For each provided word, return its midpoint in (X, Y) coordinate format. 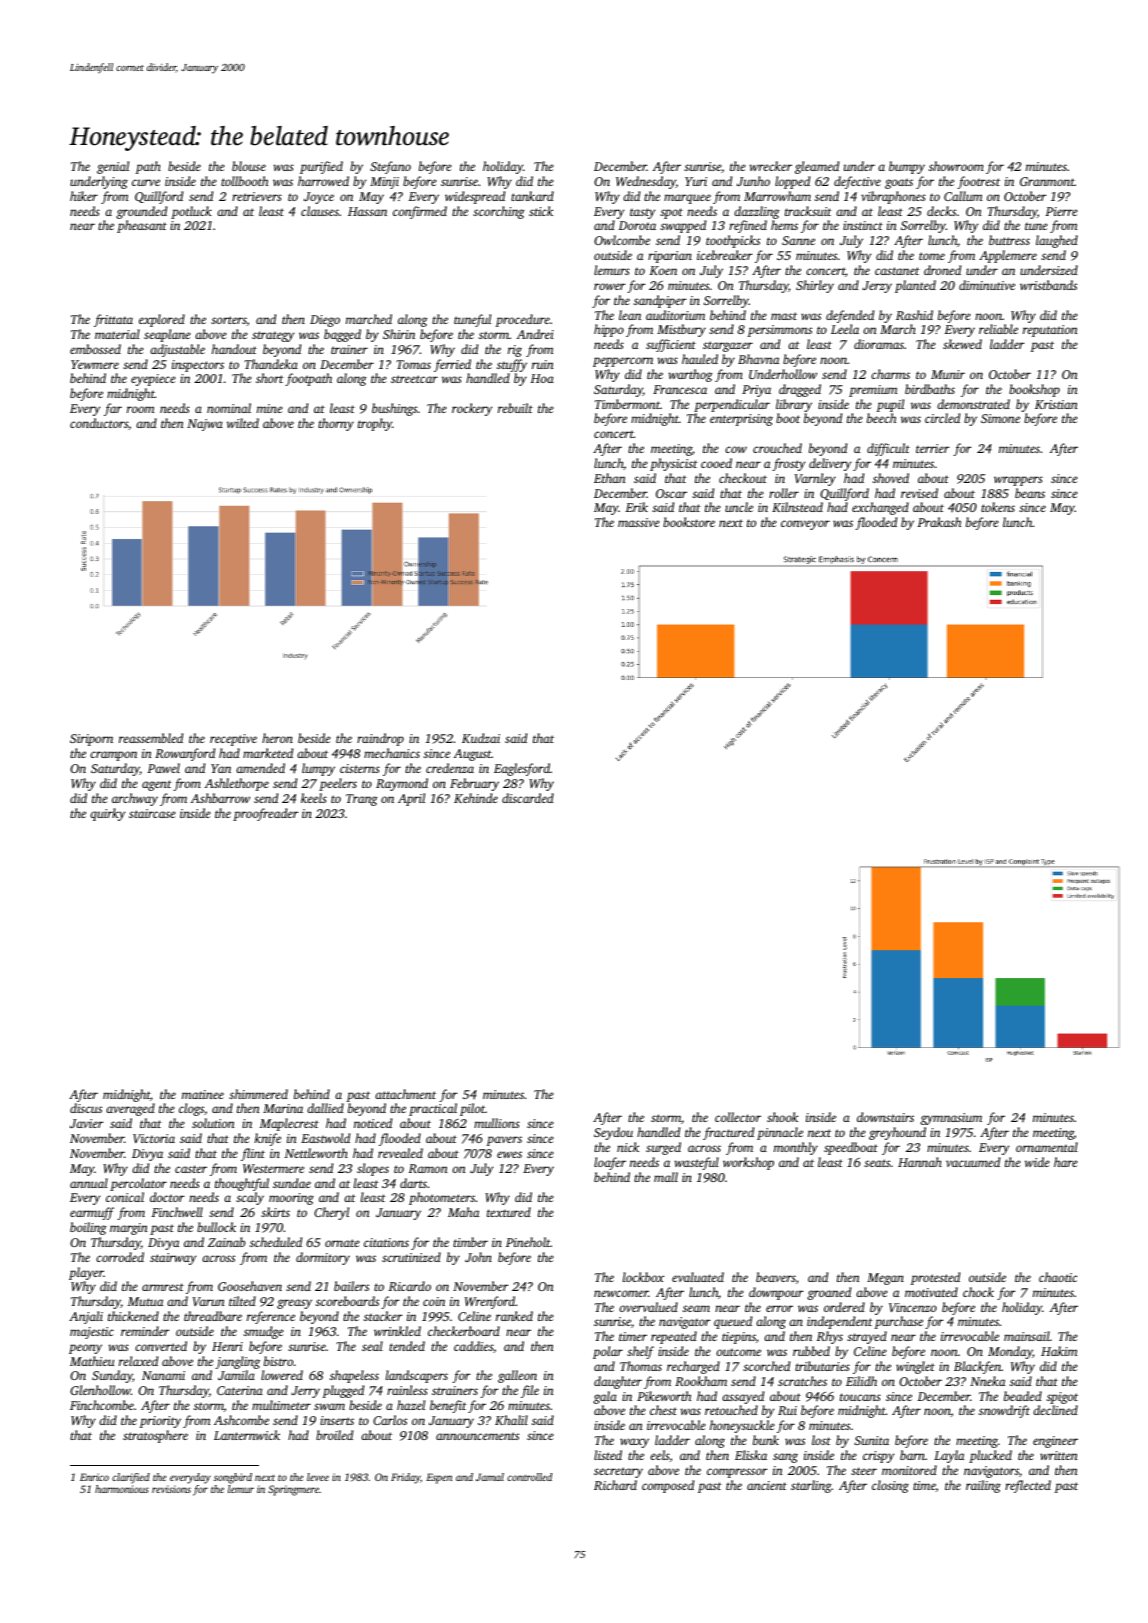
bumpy (907, 167)
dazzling (757, 212)
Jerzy (877, 287)
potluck (191, 212)
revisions (171, 1489)
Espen (439, 1478)
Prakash (939, 522)
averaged (130, 1109)
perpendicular (732, 405)
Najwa (205, 425)
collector (738, 1117)
